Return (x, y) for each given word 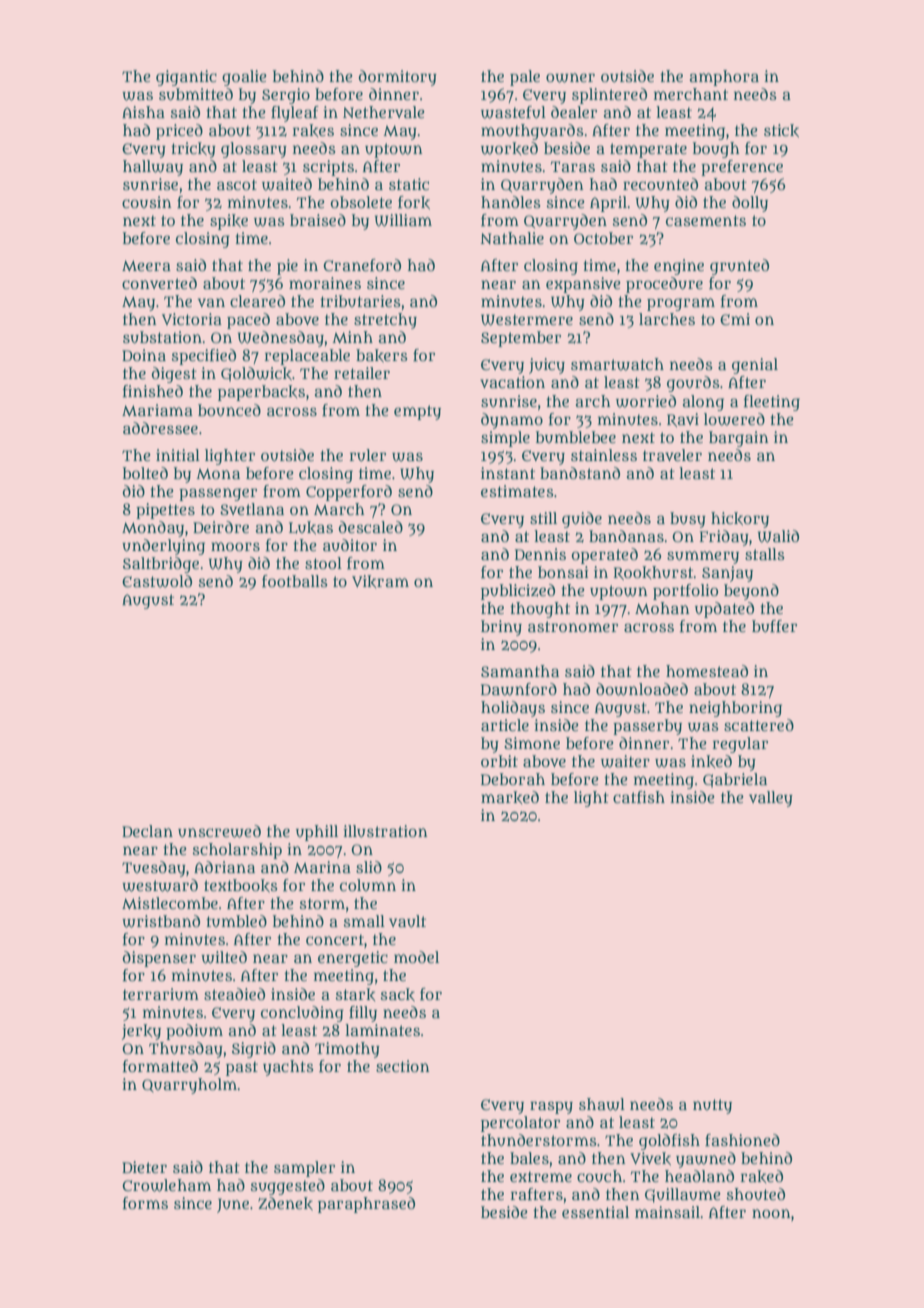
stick (781, 130)
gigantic (186, 78)
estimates (517, 491)
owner (570, 78)
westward (160, 885)
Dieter (144, 1167)
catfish (639, 797)
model (416, 957)
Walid (778, 536)
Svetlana (252, 509)
